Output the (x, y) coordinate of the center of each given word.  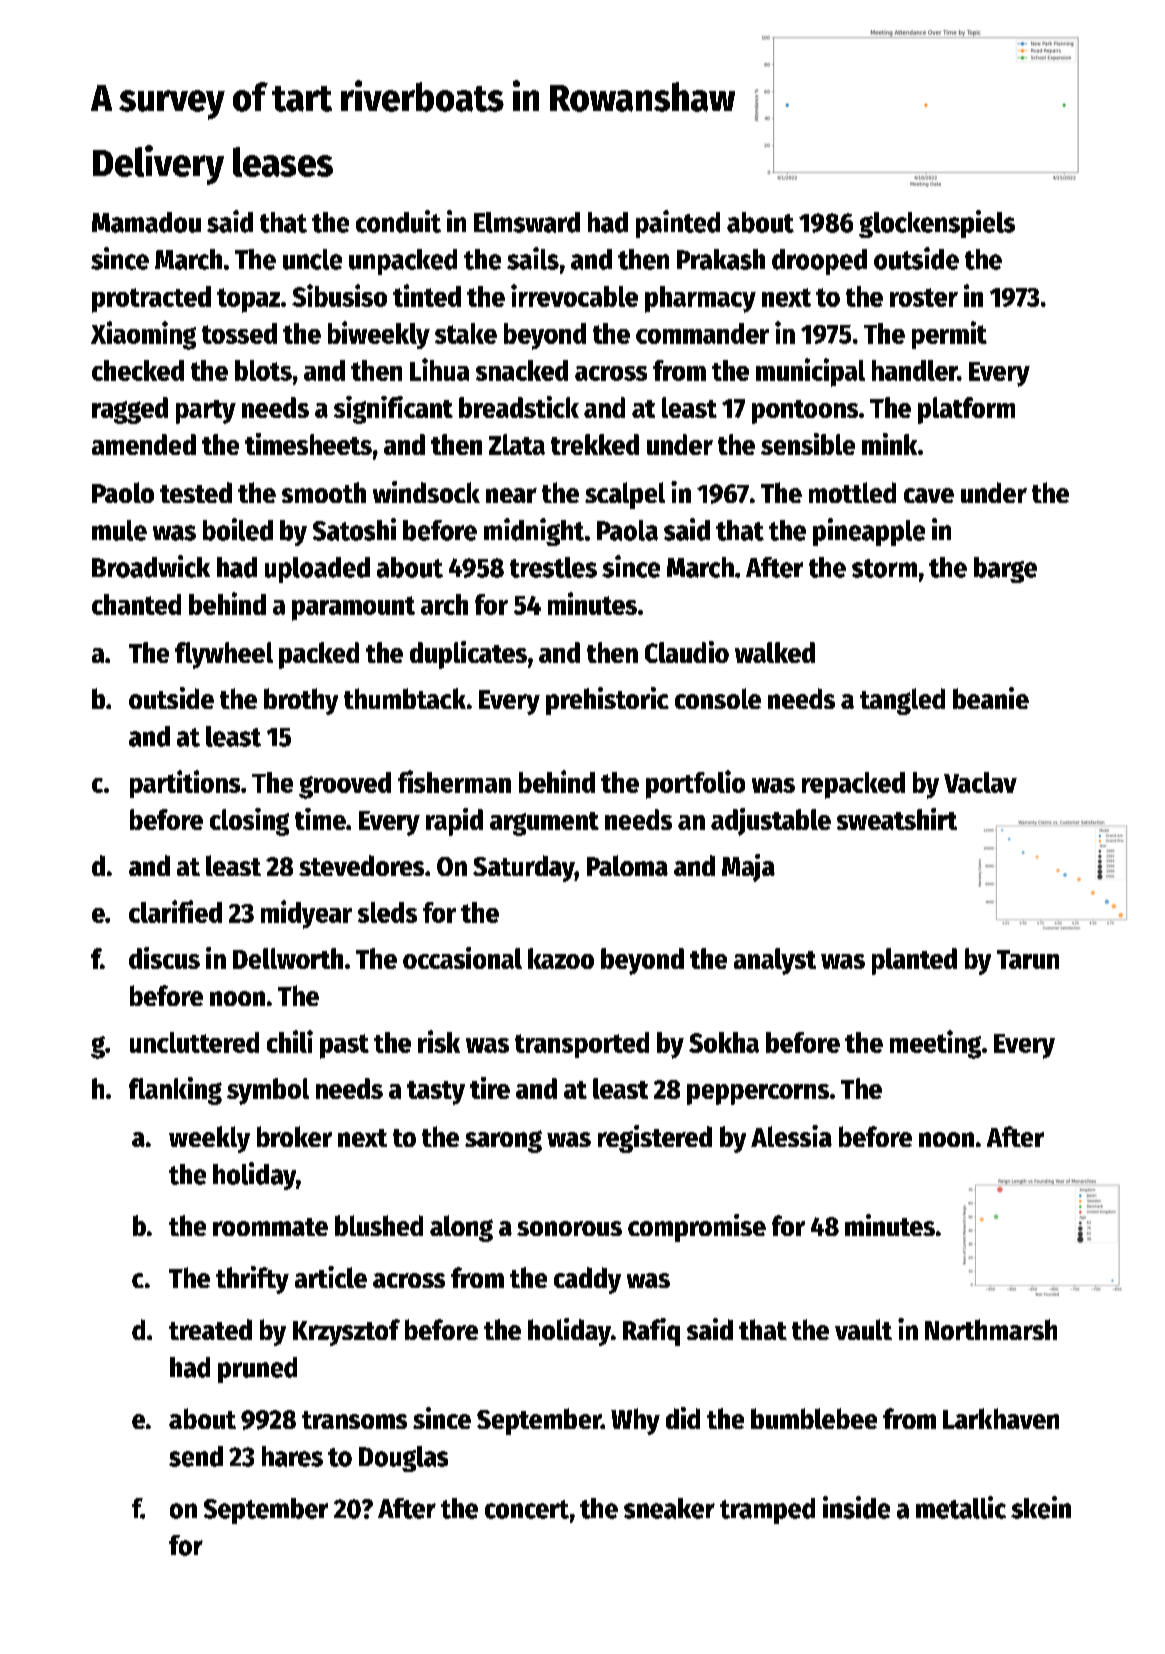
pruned (257, 1370)
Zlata (517, 444)
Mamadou (146, 222)
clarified (175, 911)
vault (863, 1329)
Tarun (1028, 959)
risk (439, 1041)
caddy (587, 1280)
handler (915, 370)
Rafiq (651, 1332)
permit (949, 335)
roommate (270, 1227)
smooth (324, 492)
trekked (595, 444)
